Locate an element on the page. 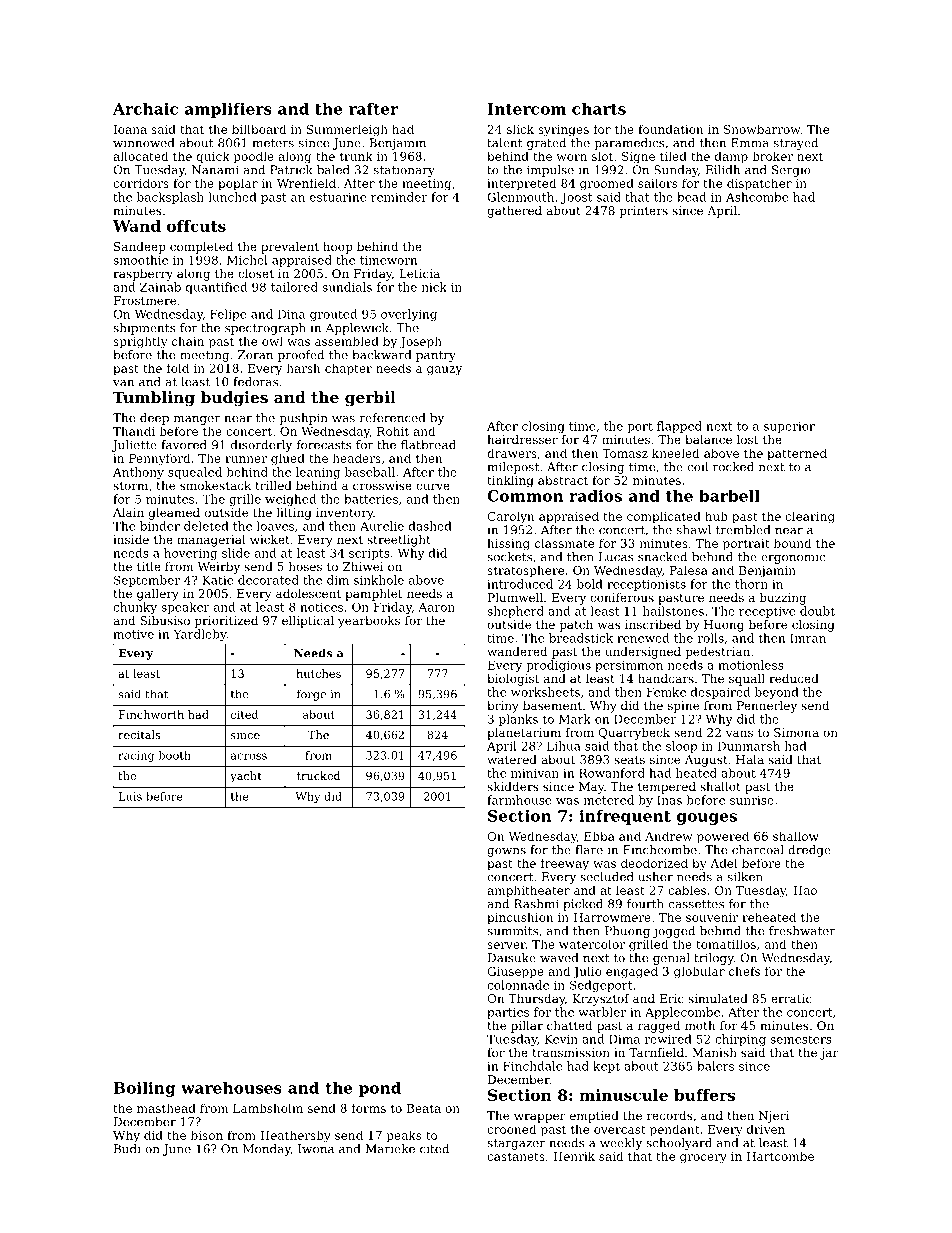 This document has height=1233, width=952. fold is located at coordinates (178, 368).
